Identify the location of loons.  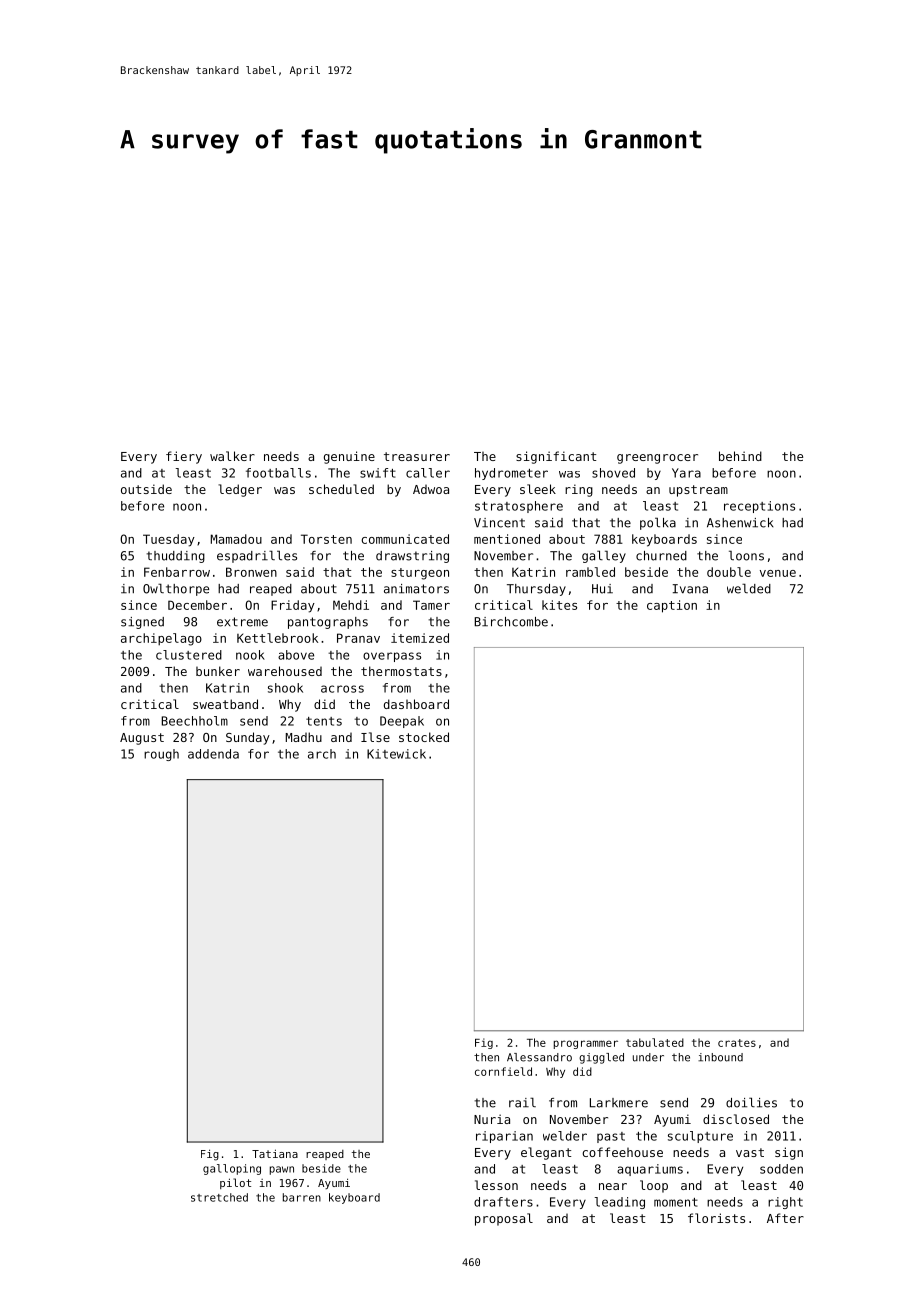
(746, 555).
